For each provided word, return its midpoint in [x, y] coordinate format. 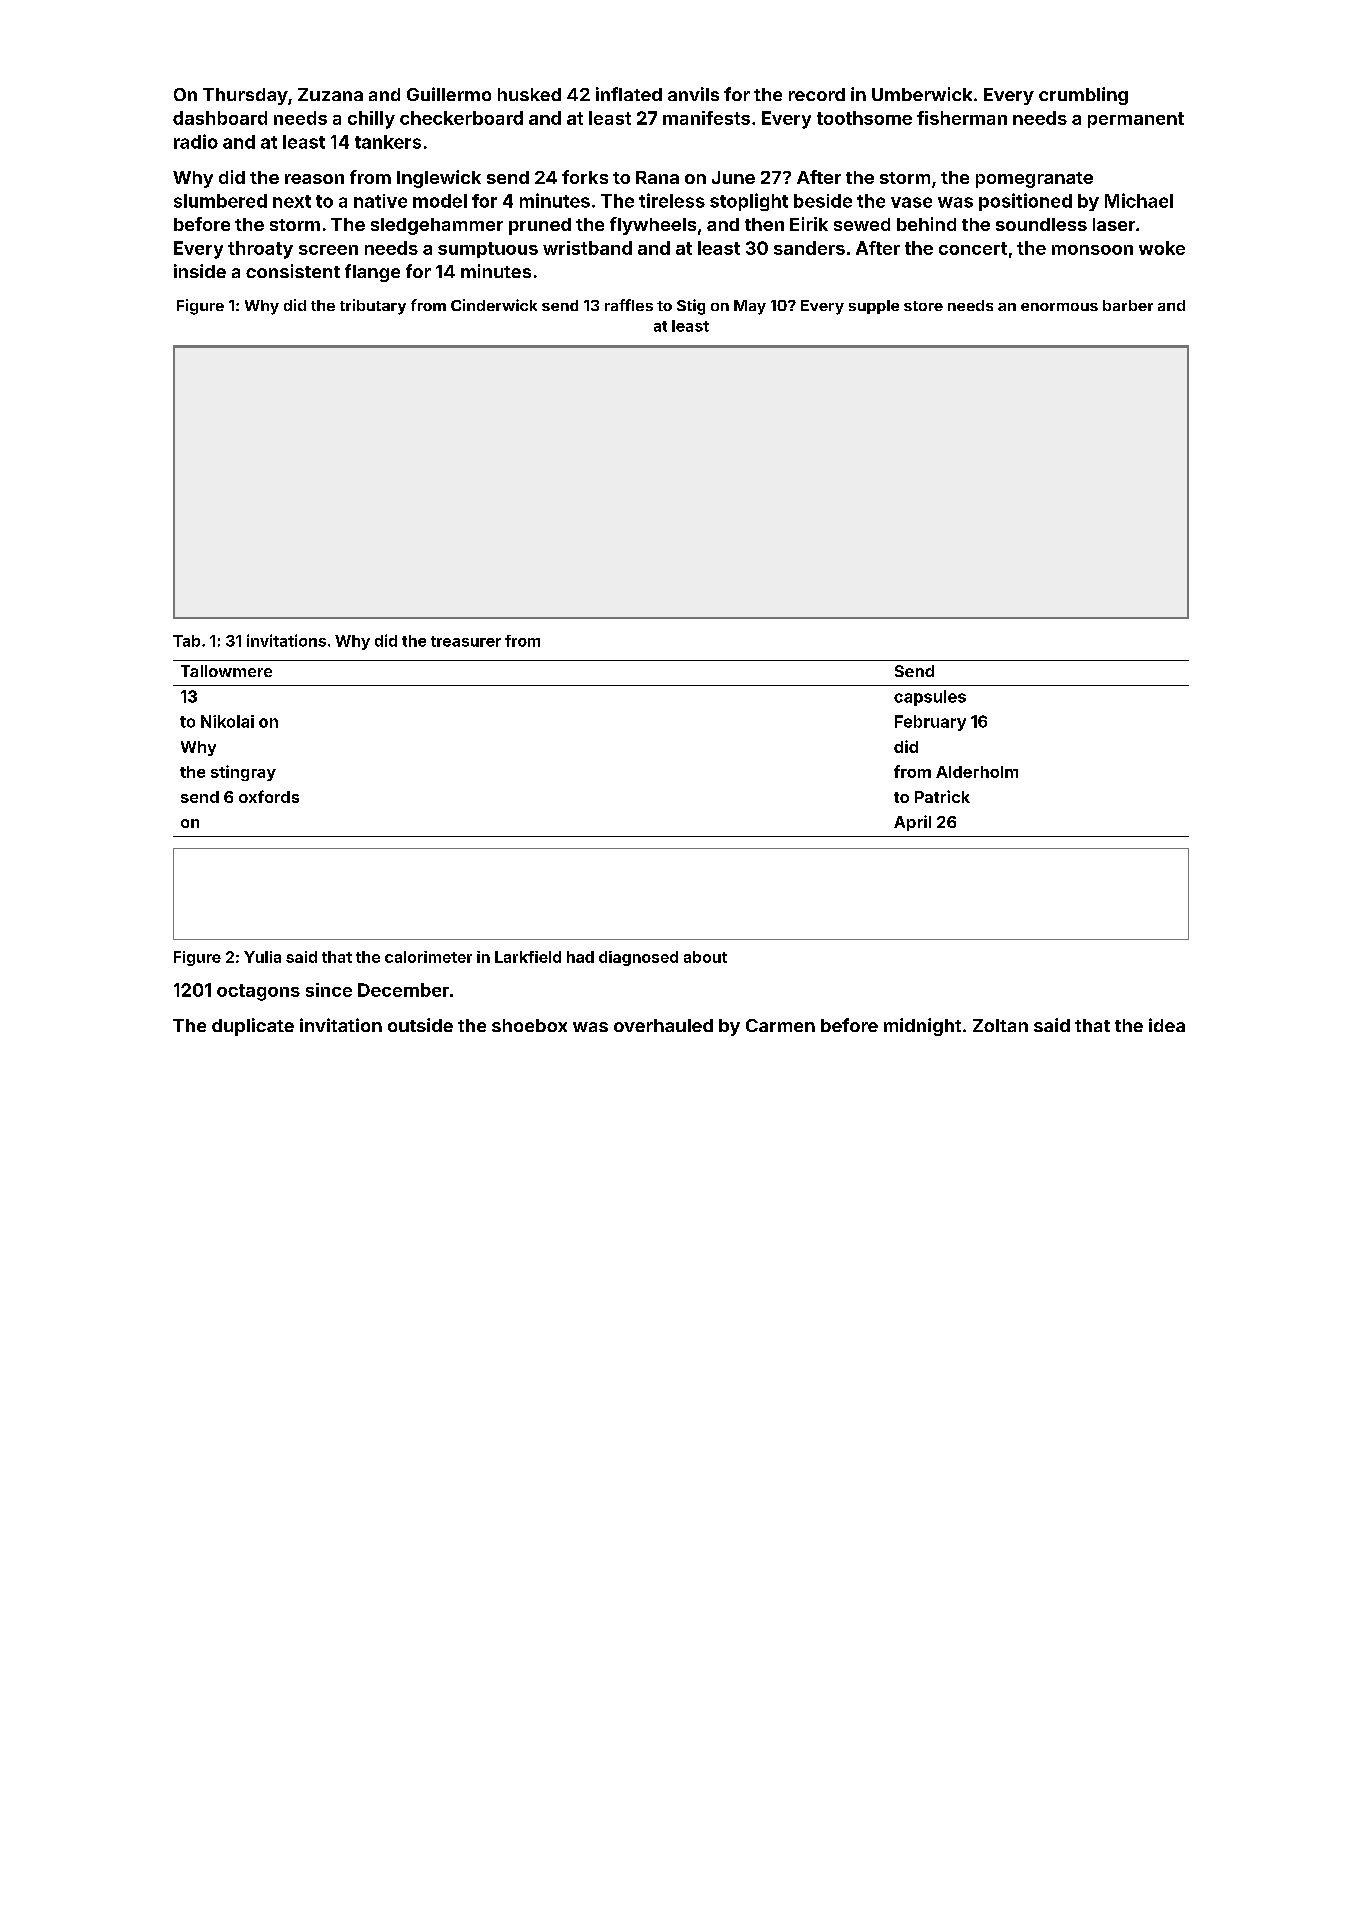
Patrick [942, 796]
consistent [293, 271]
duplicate [253, 1027]
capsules [930, 698]
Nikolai [227, 721]
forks [585, 177]
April [912, 823]
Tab [186, 641]
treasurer [466, 641]
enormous [1059, 307]
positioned [1025, 202]
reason [314, 179]
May [750, 307]
